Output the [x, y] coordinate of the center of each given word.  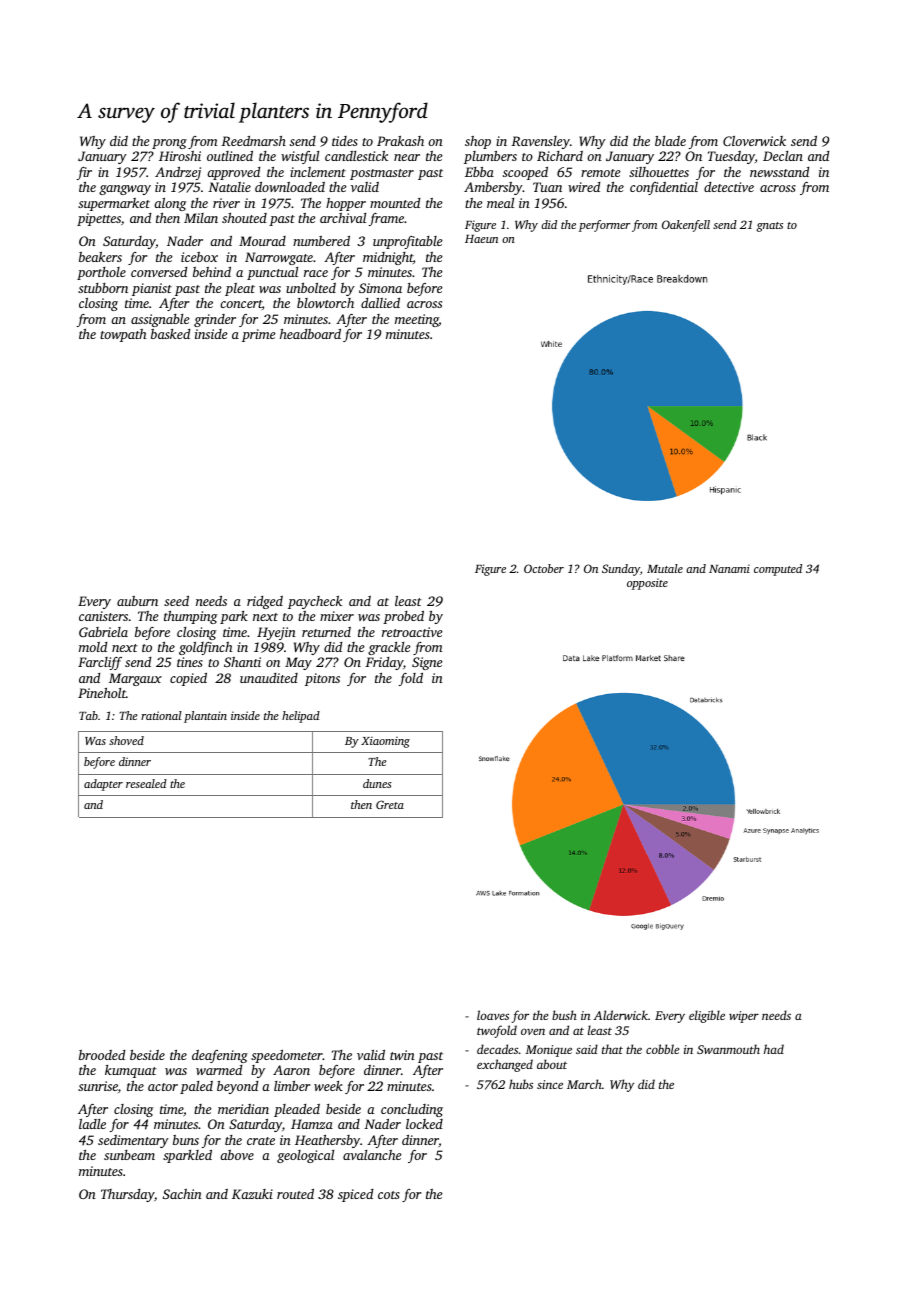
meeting [417, 320]
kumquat [131, 1071]
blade [670, 141]
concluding [412, 1110]
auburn [137, 601]
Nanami [729, 568]
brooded [102, 1055]
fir [84, 173]
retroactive [412, 632]
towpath [123, 335]
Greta [390, 804]
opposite [647, 584]
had [774, 1049]
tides [345, 141]
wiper [744, 1017]
